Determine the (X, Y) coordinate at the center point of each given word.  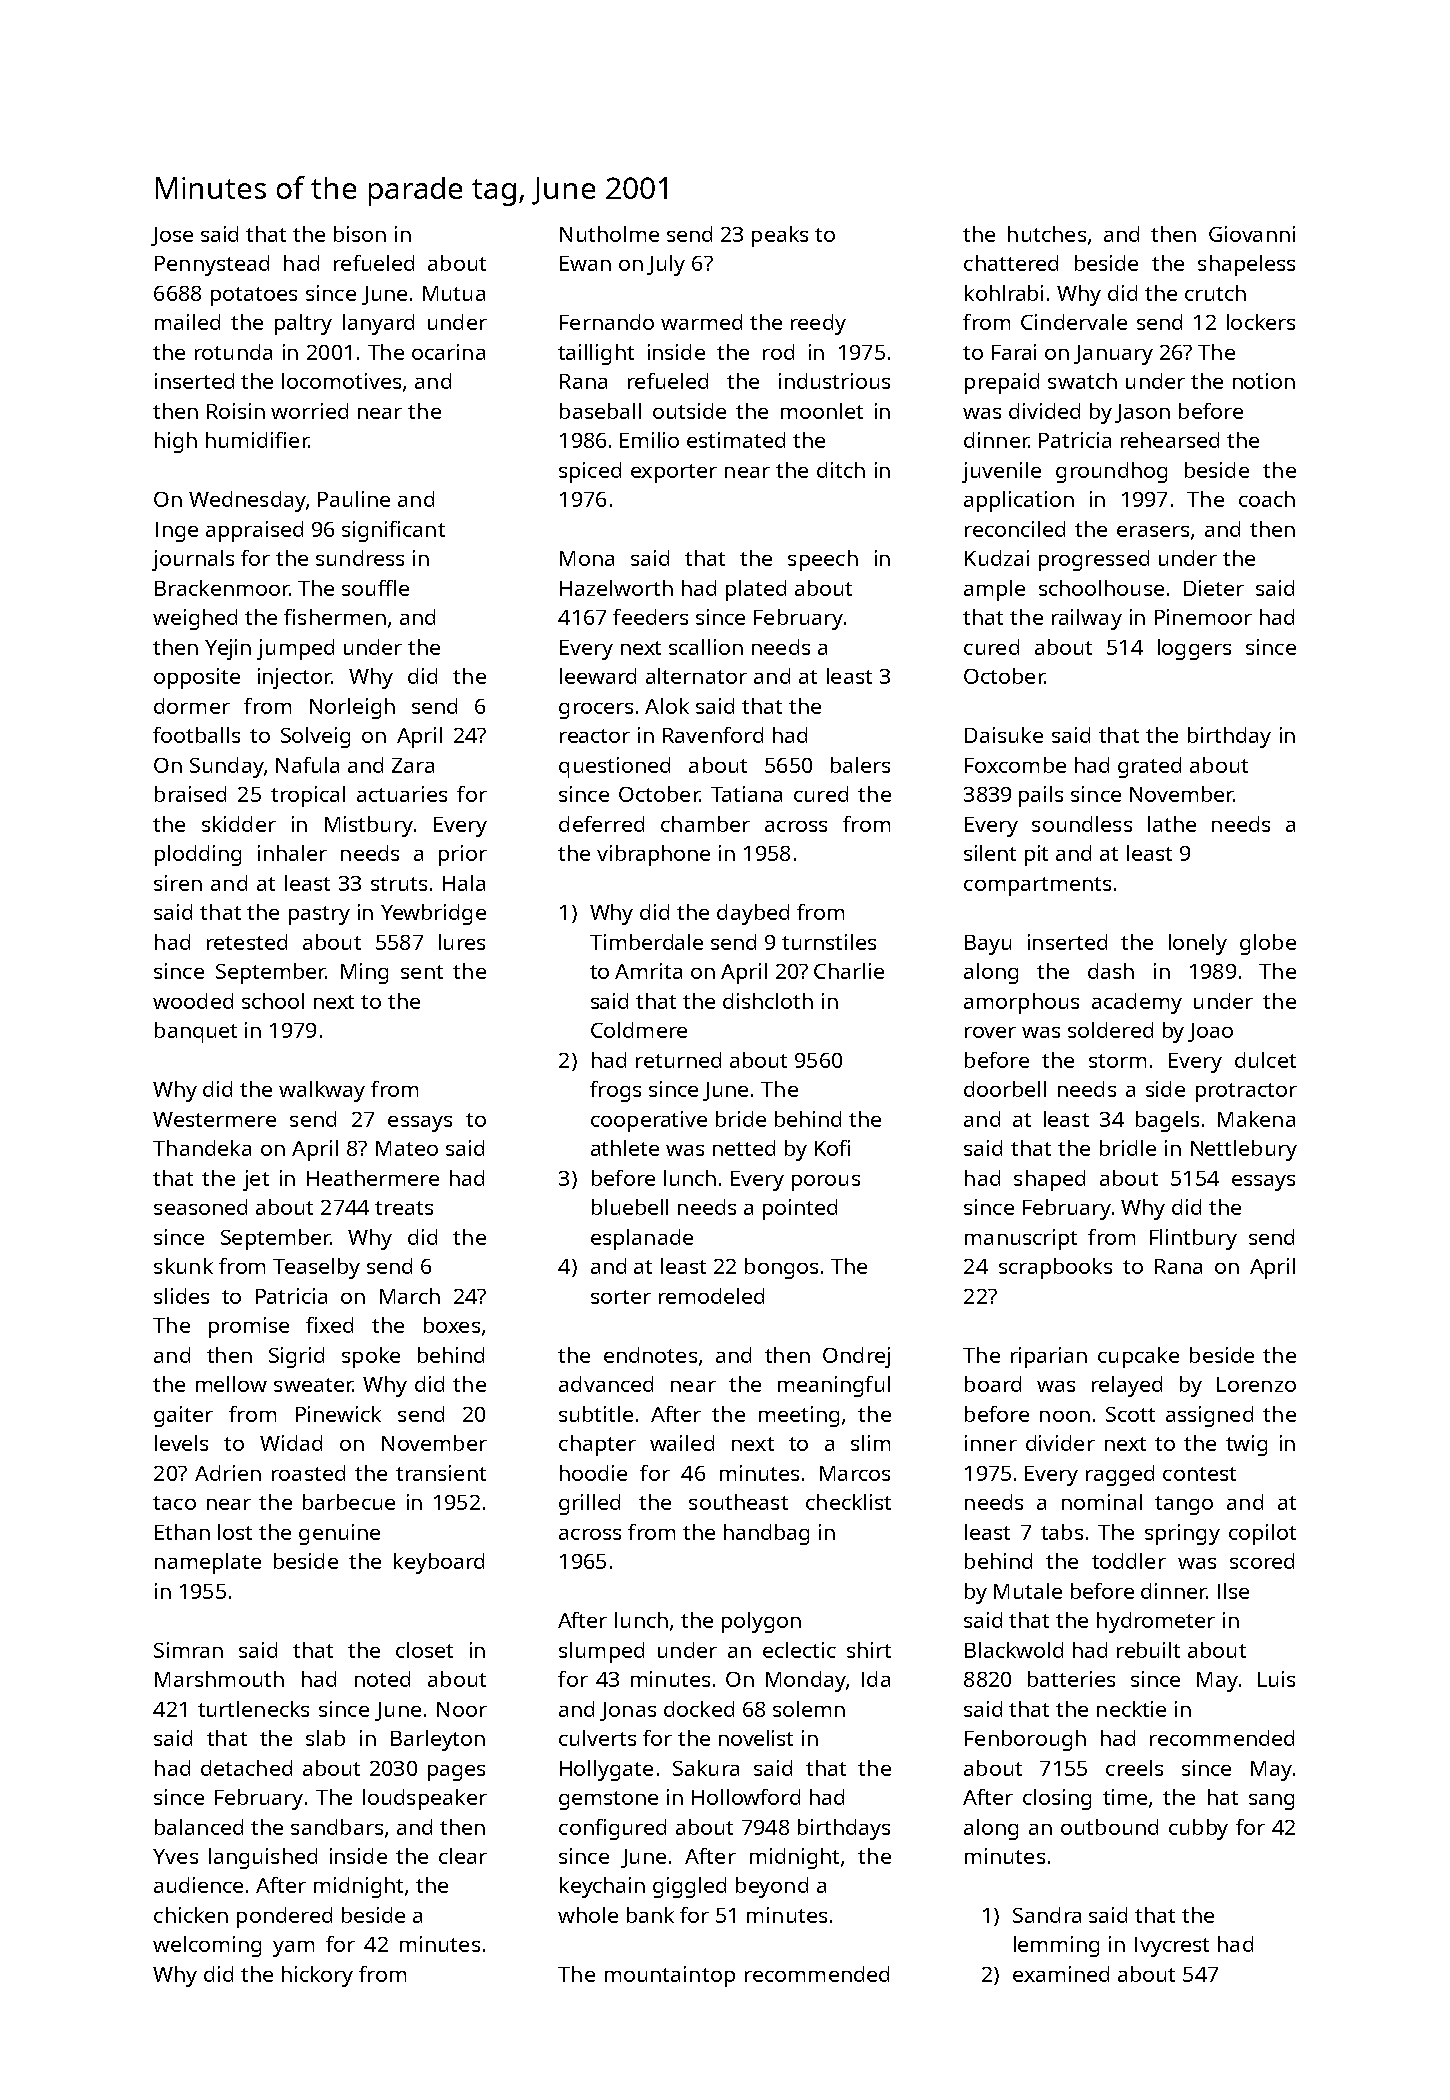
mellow (231, 1384)
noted (382, 1679)
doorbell (1005, 1089)
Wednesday (247, 501)
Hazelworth (616, 588)
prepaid (1002, 383)
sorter (621, 1297)
